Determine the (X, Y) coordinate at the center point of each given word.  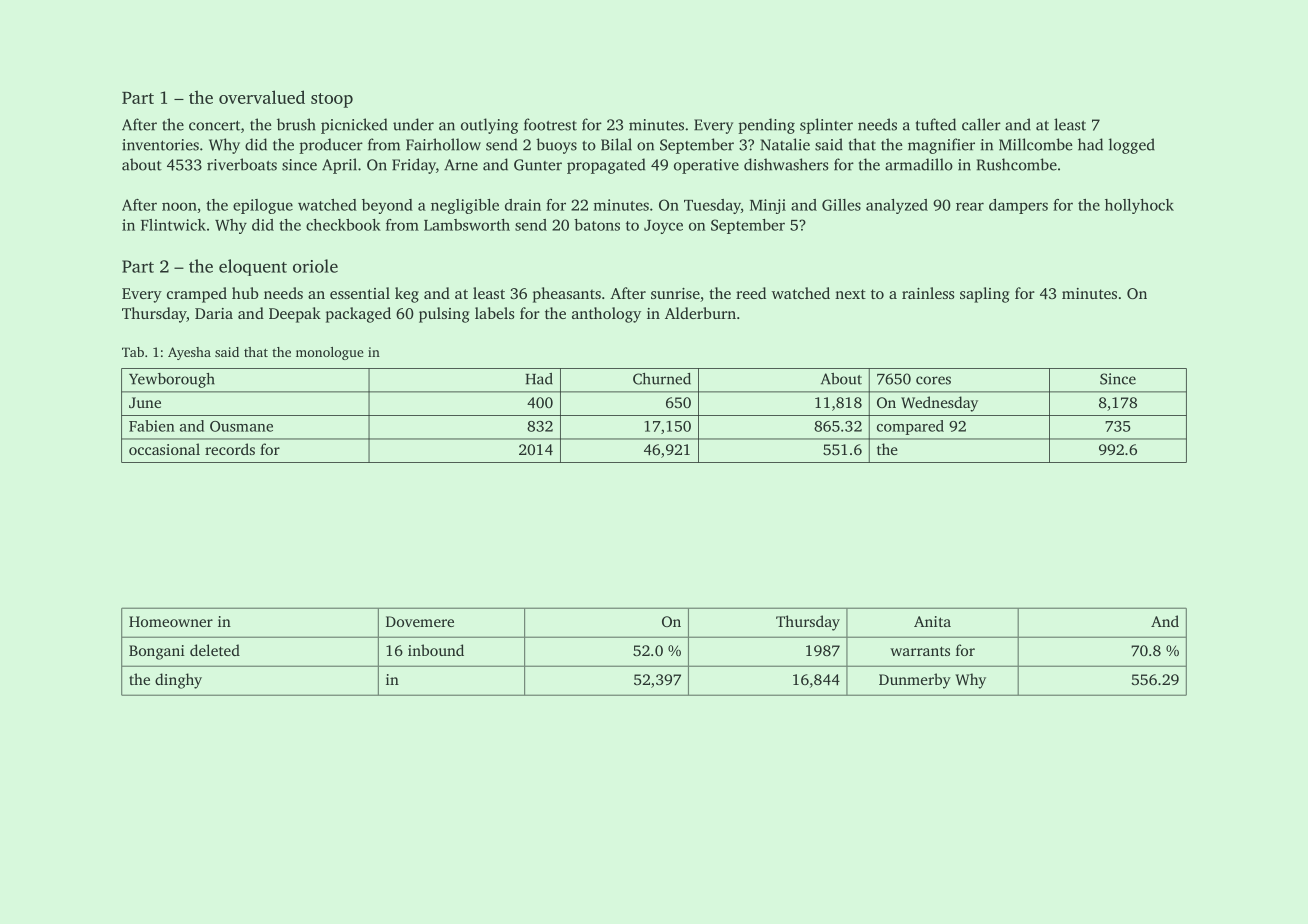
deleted (215, 650)
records (230, 449)
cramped (197, 295)
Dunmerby (915, 681)
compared (910, 427)
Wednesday (939, 404)
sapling (984, 295)
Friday (414, 166)
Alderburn (700, 313)
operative (706, 166)
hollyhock (1139, 206)
